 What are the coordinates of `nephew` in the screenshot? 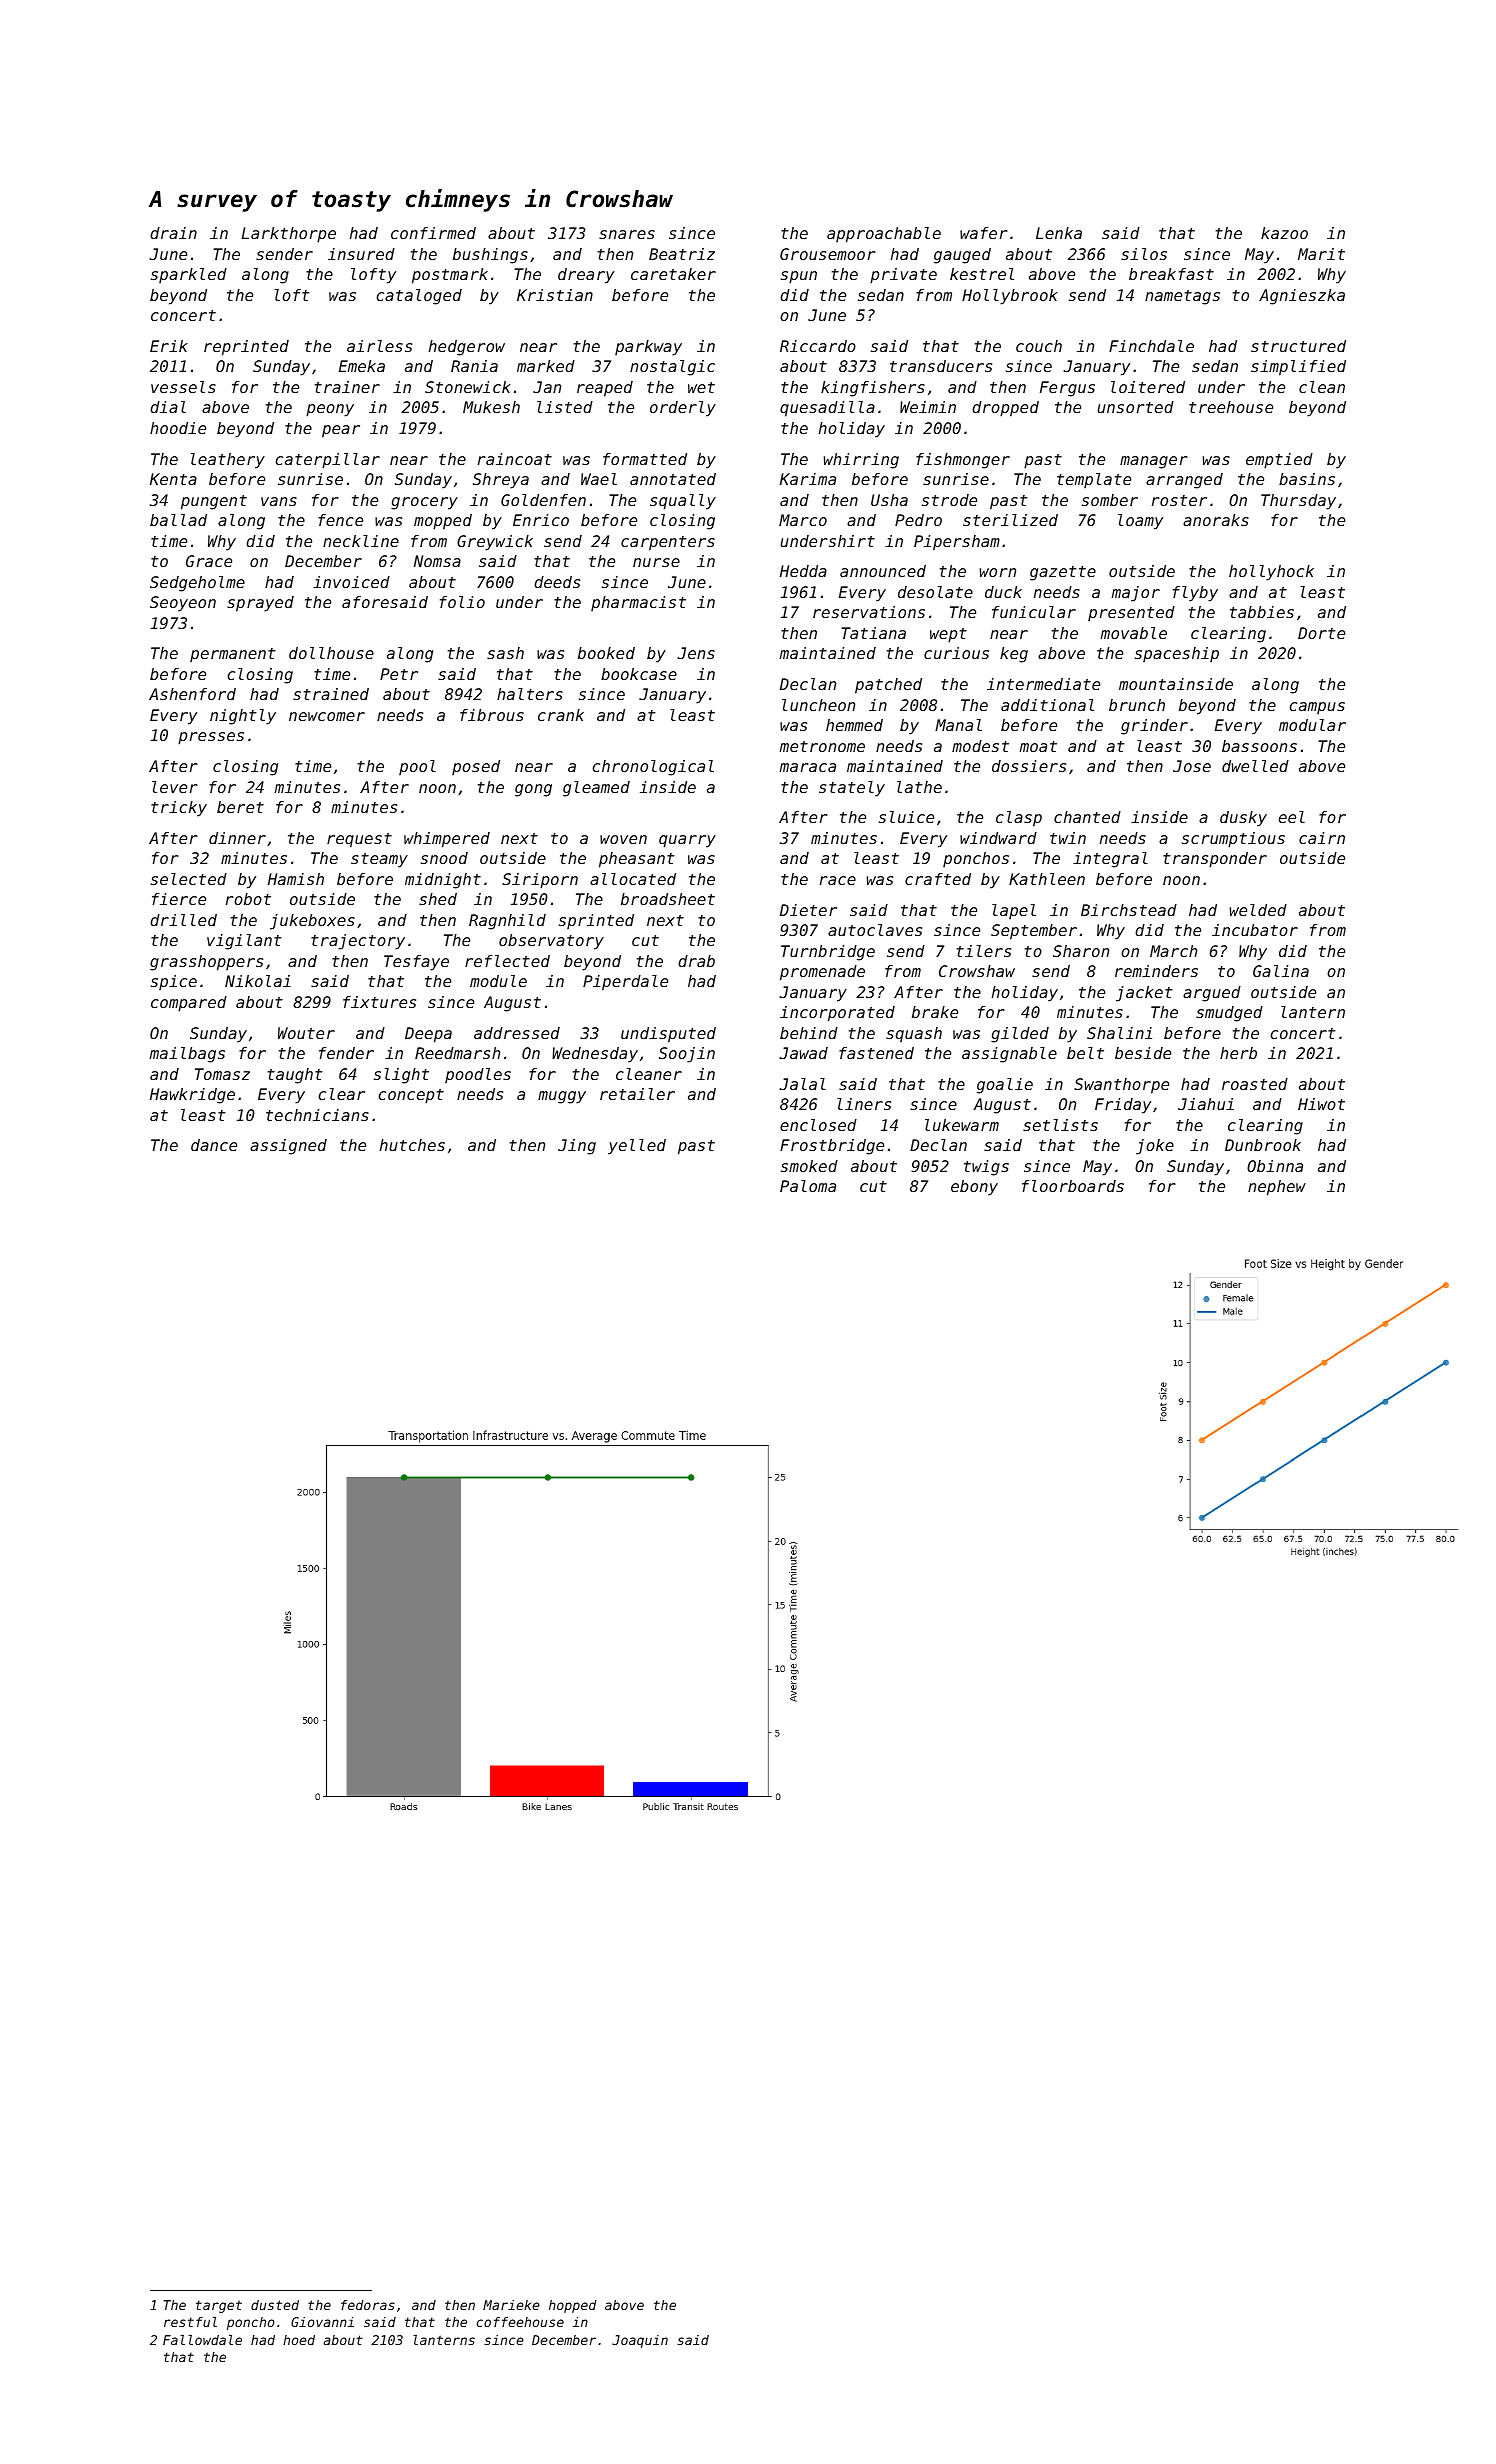 It's located at (1277, 1188).
